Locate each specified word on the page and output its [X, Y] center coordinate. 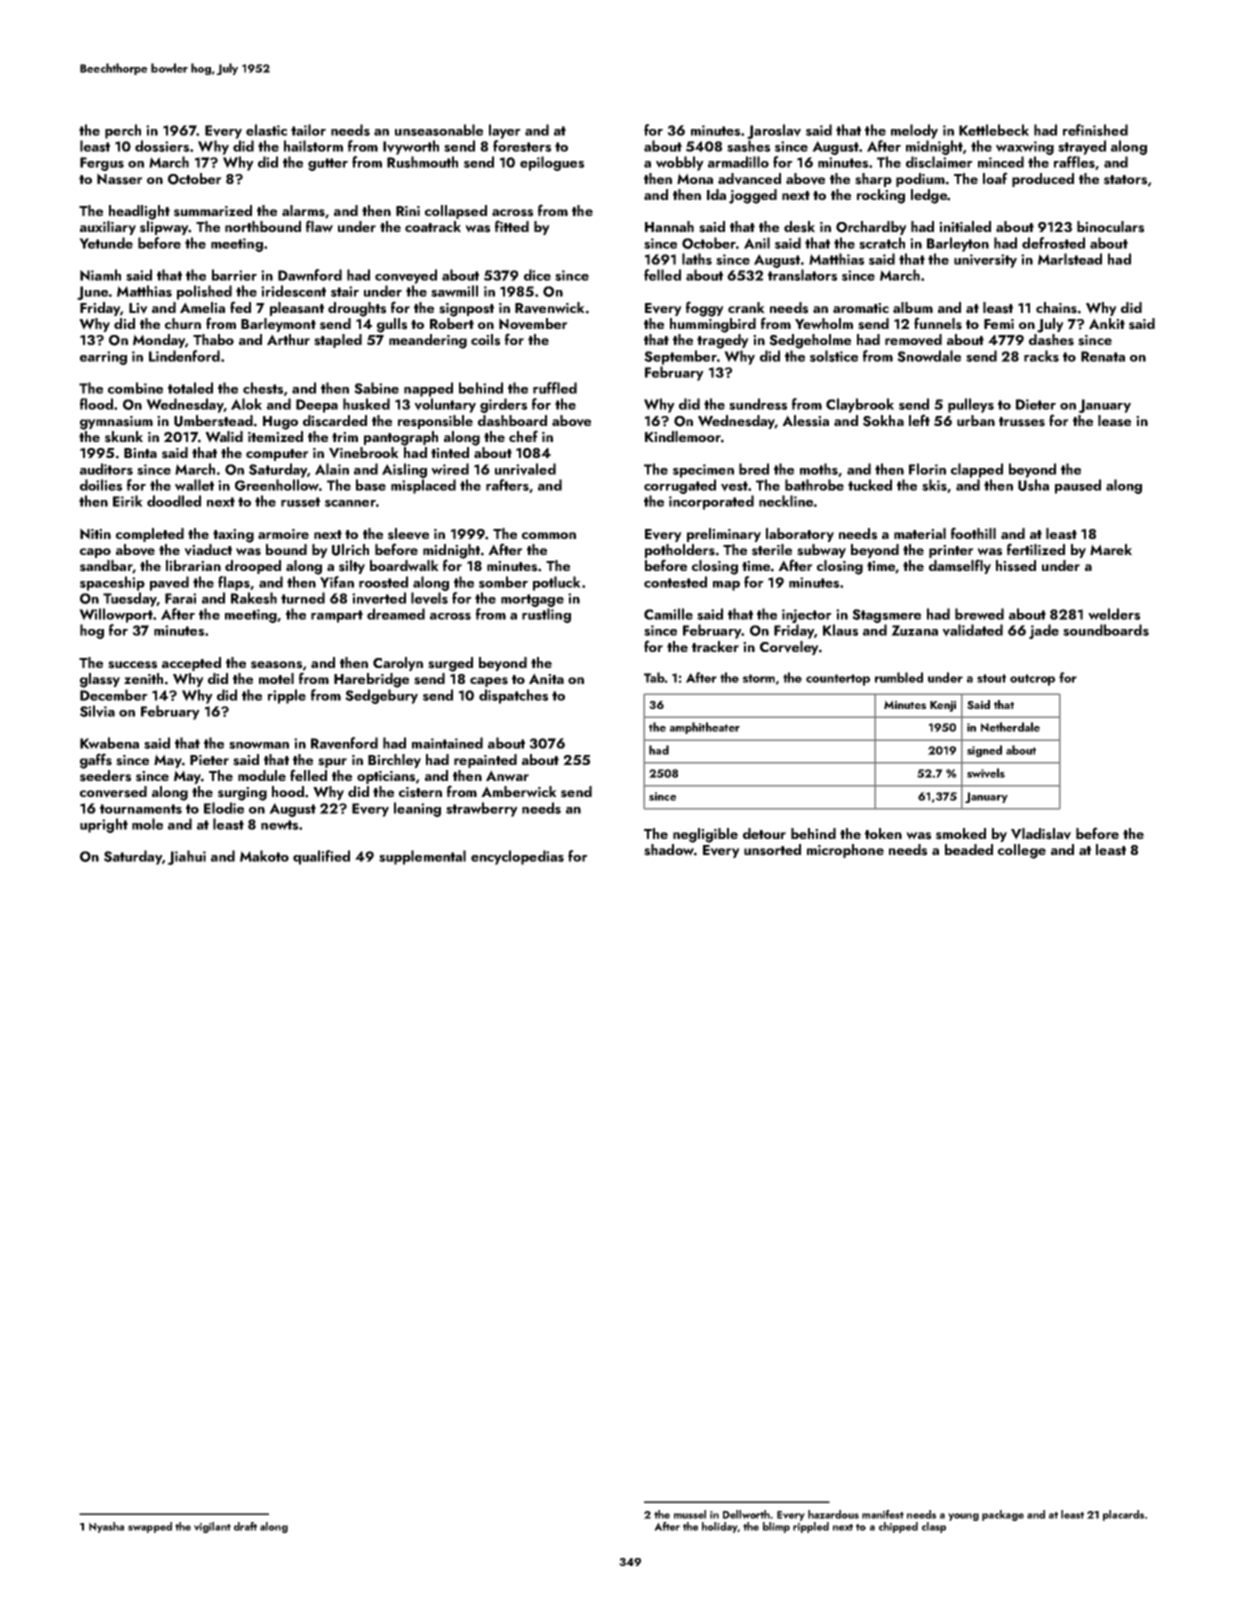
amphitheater [705, 728]
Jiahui [186, 857]
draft [245, 1526]
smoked [961, 834]
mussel [690, 1514]
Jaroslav [774, 131]
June [92, 293]
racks [1041, 356]
